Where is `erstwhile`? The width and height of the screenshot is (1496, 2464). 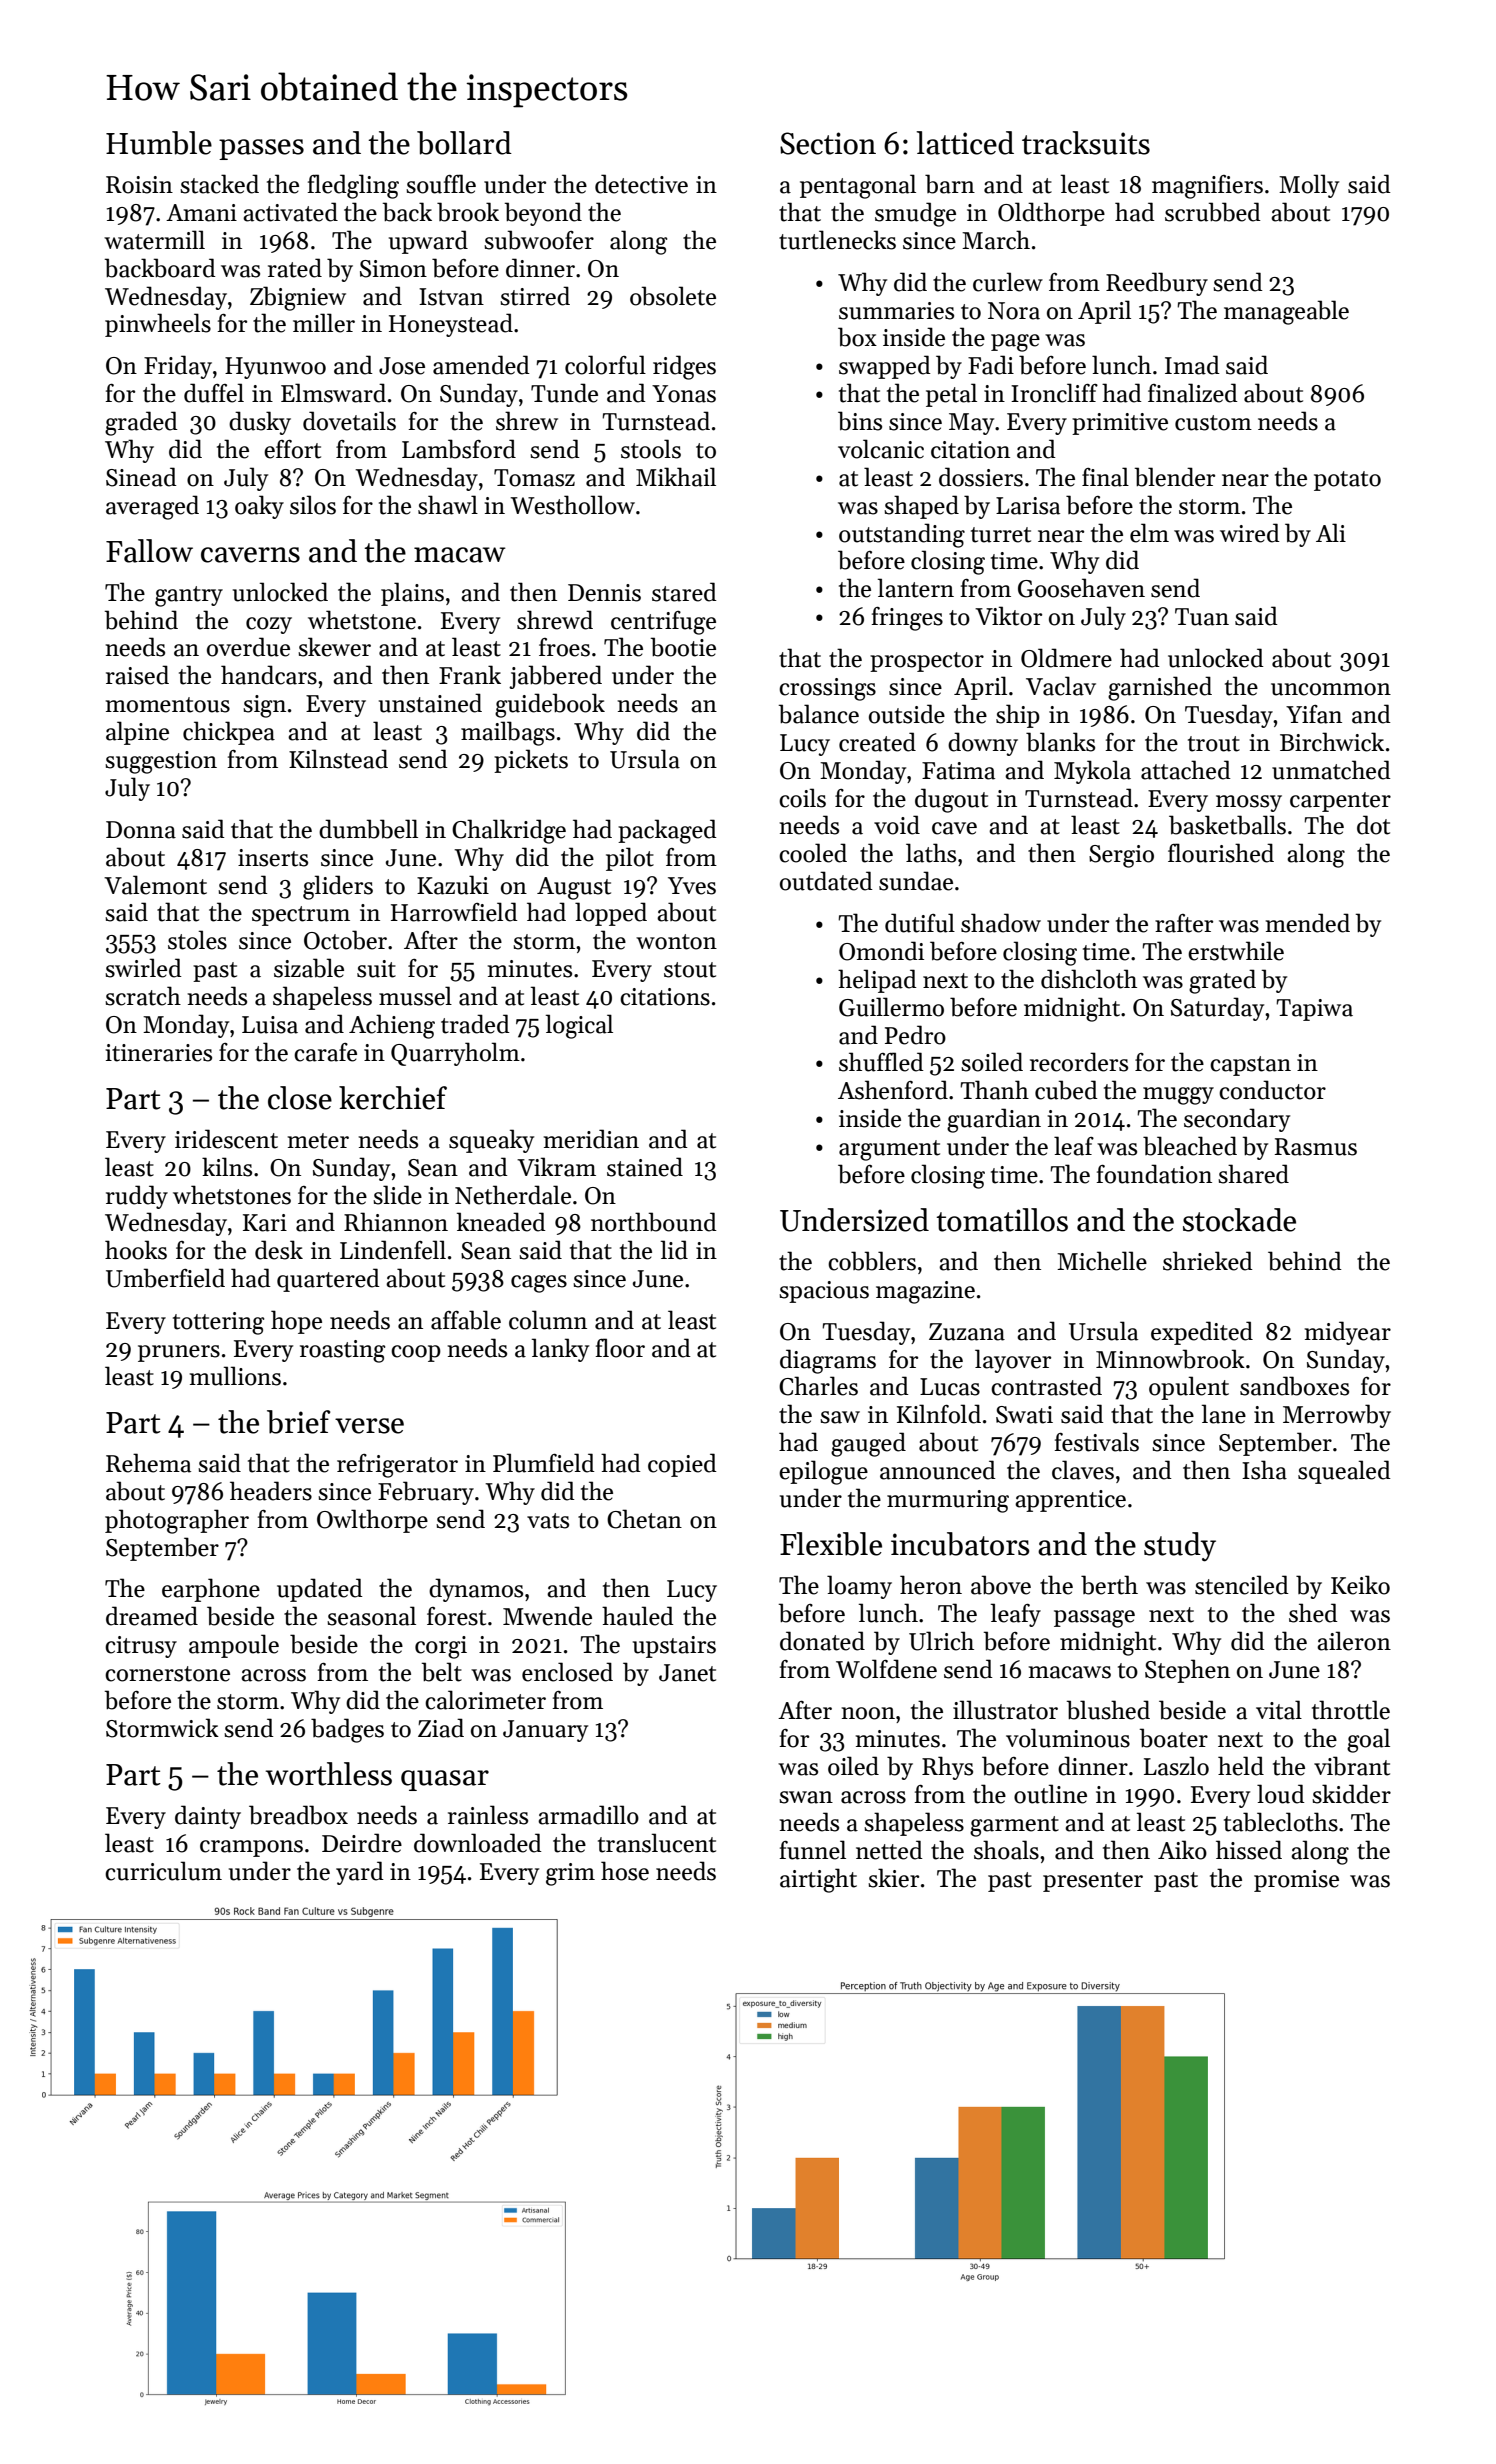 erstwhile is located at coordinates (1236, 951).
